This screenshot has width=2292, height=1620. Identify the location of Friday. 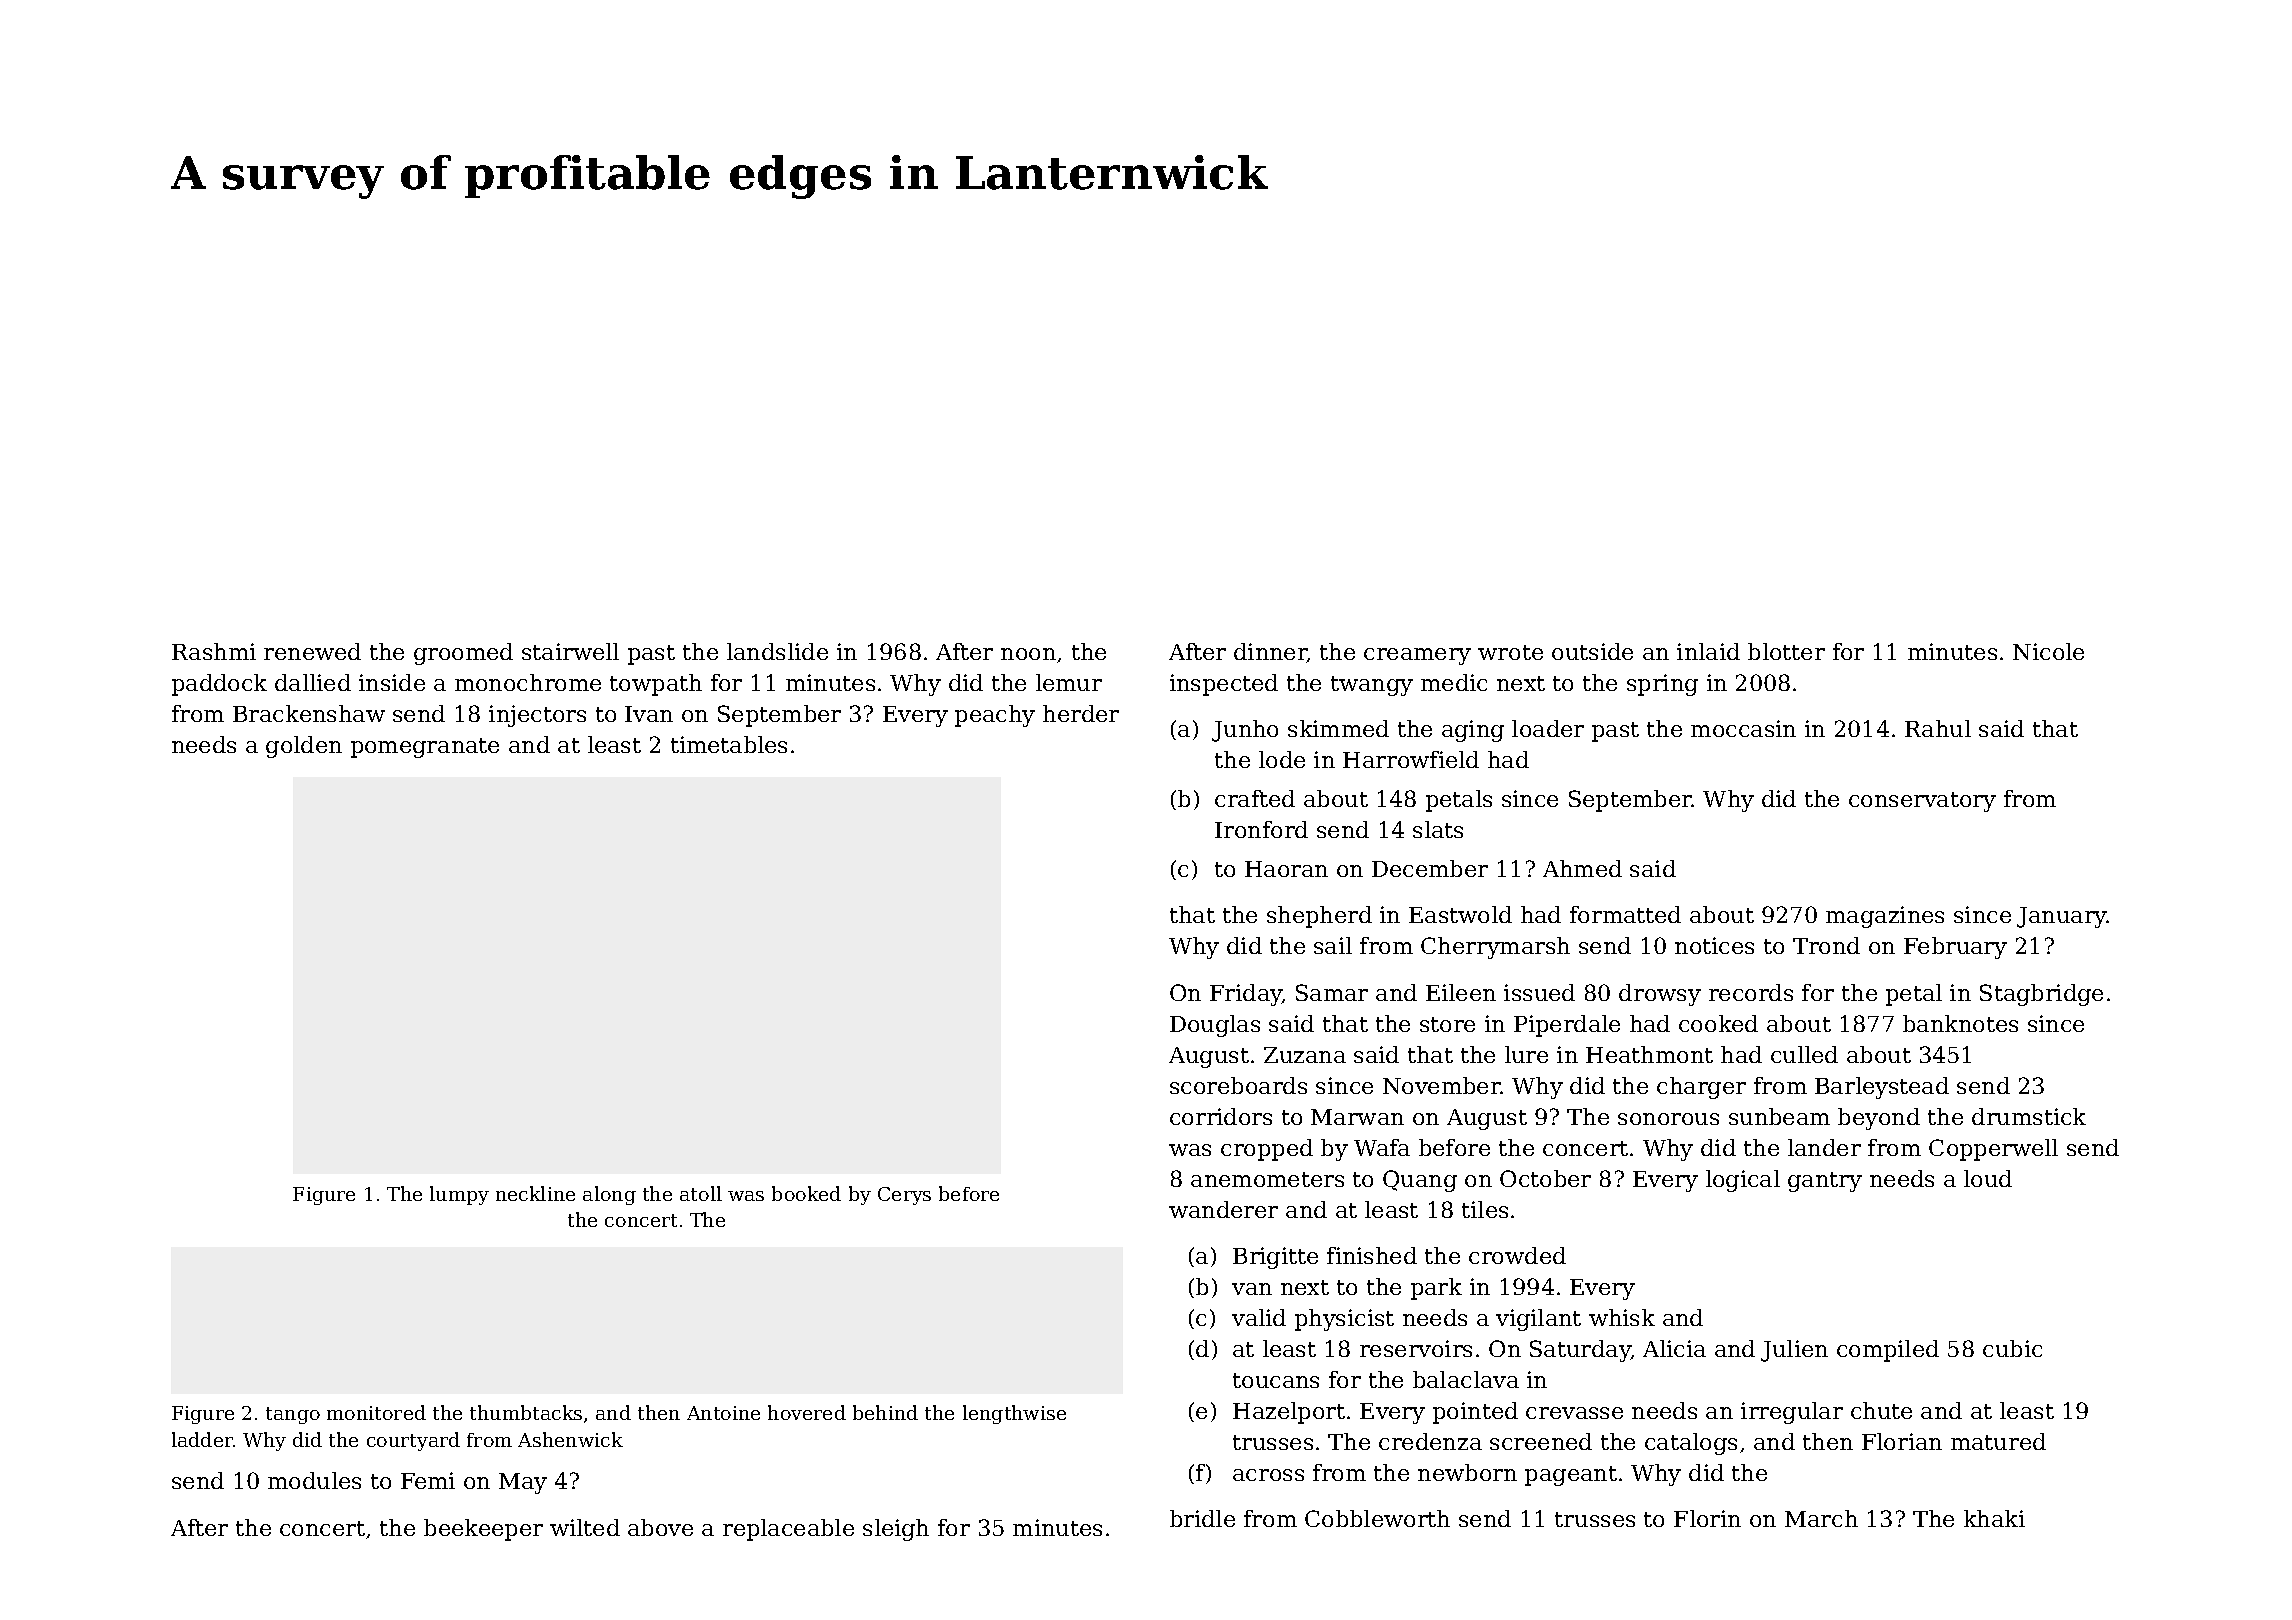
(1246, 995).
